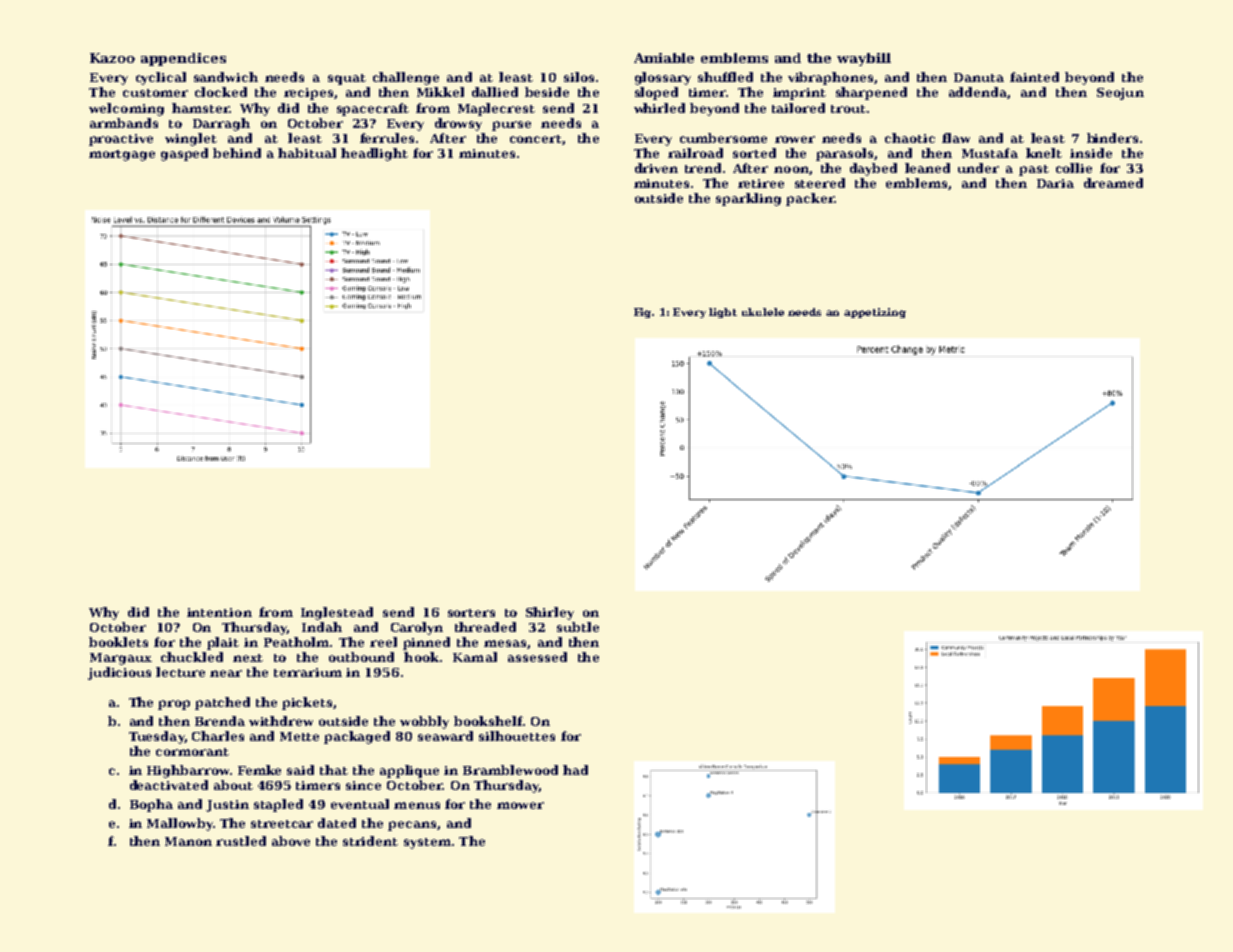 This screenshot has width=1233, height=952. Describe the element at coordinates (864, 59) in the screenshot. I see `waybill` at that location.
